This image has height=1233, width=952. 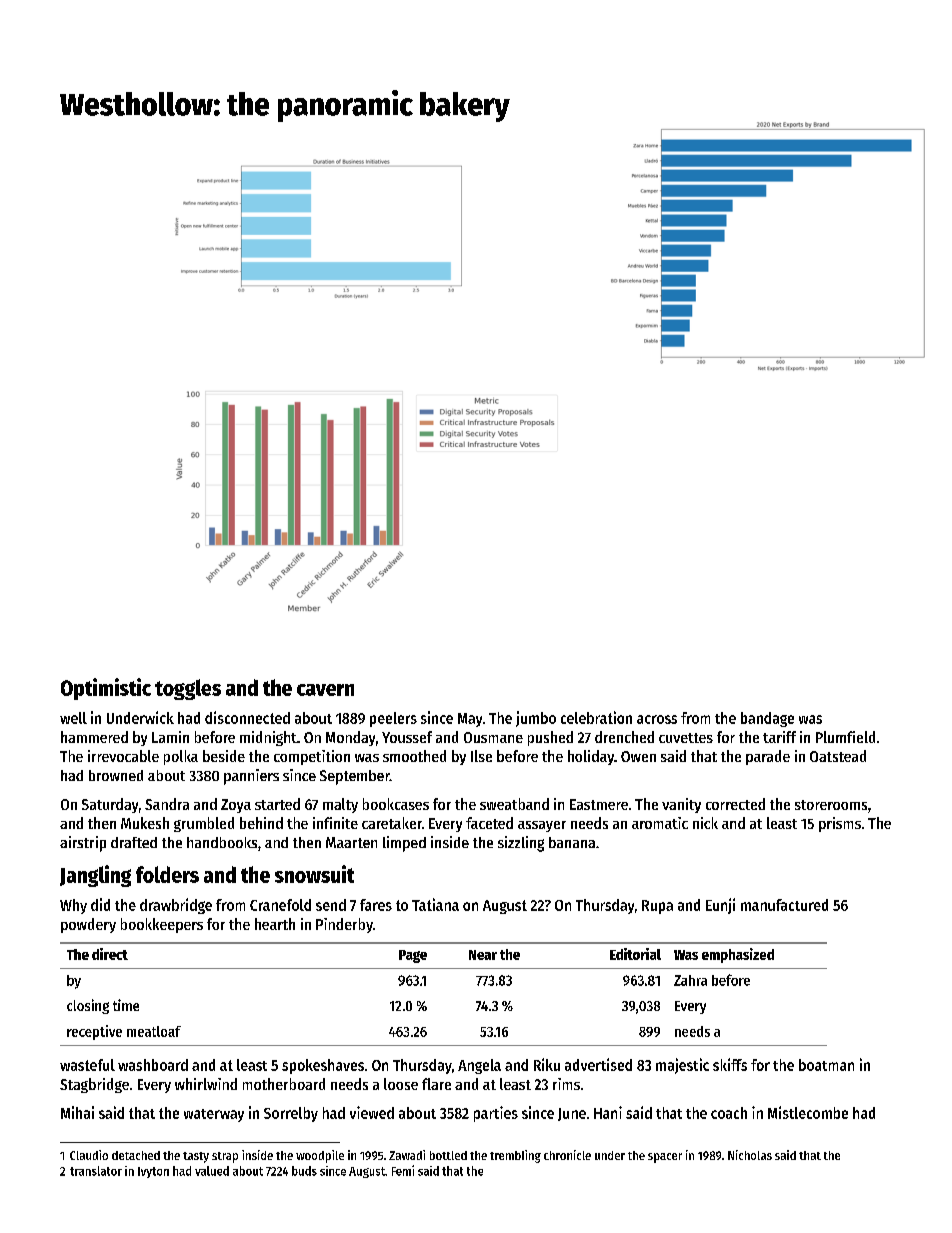 I want to click on Claudio, so click(x=89, y=1155).
